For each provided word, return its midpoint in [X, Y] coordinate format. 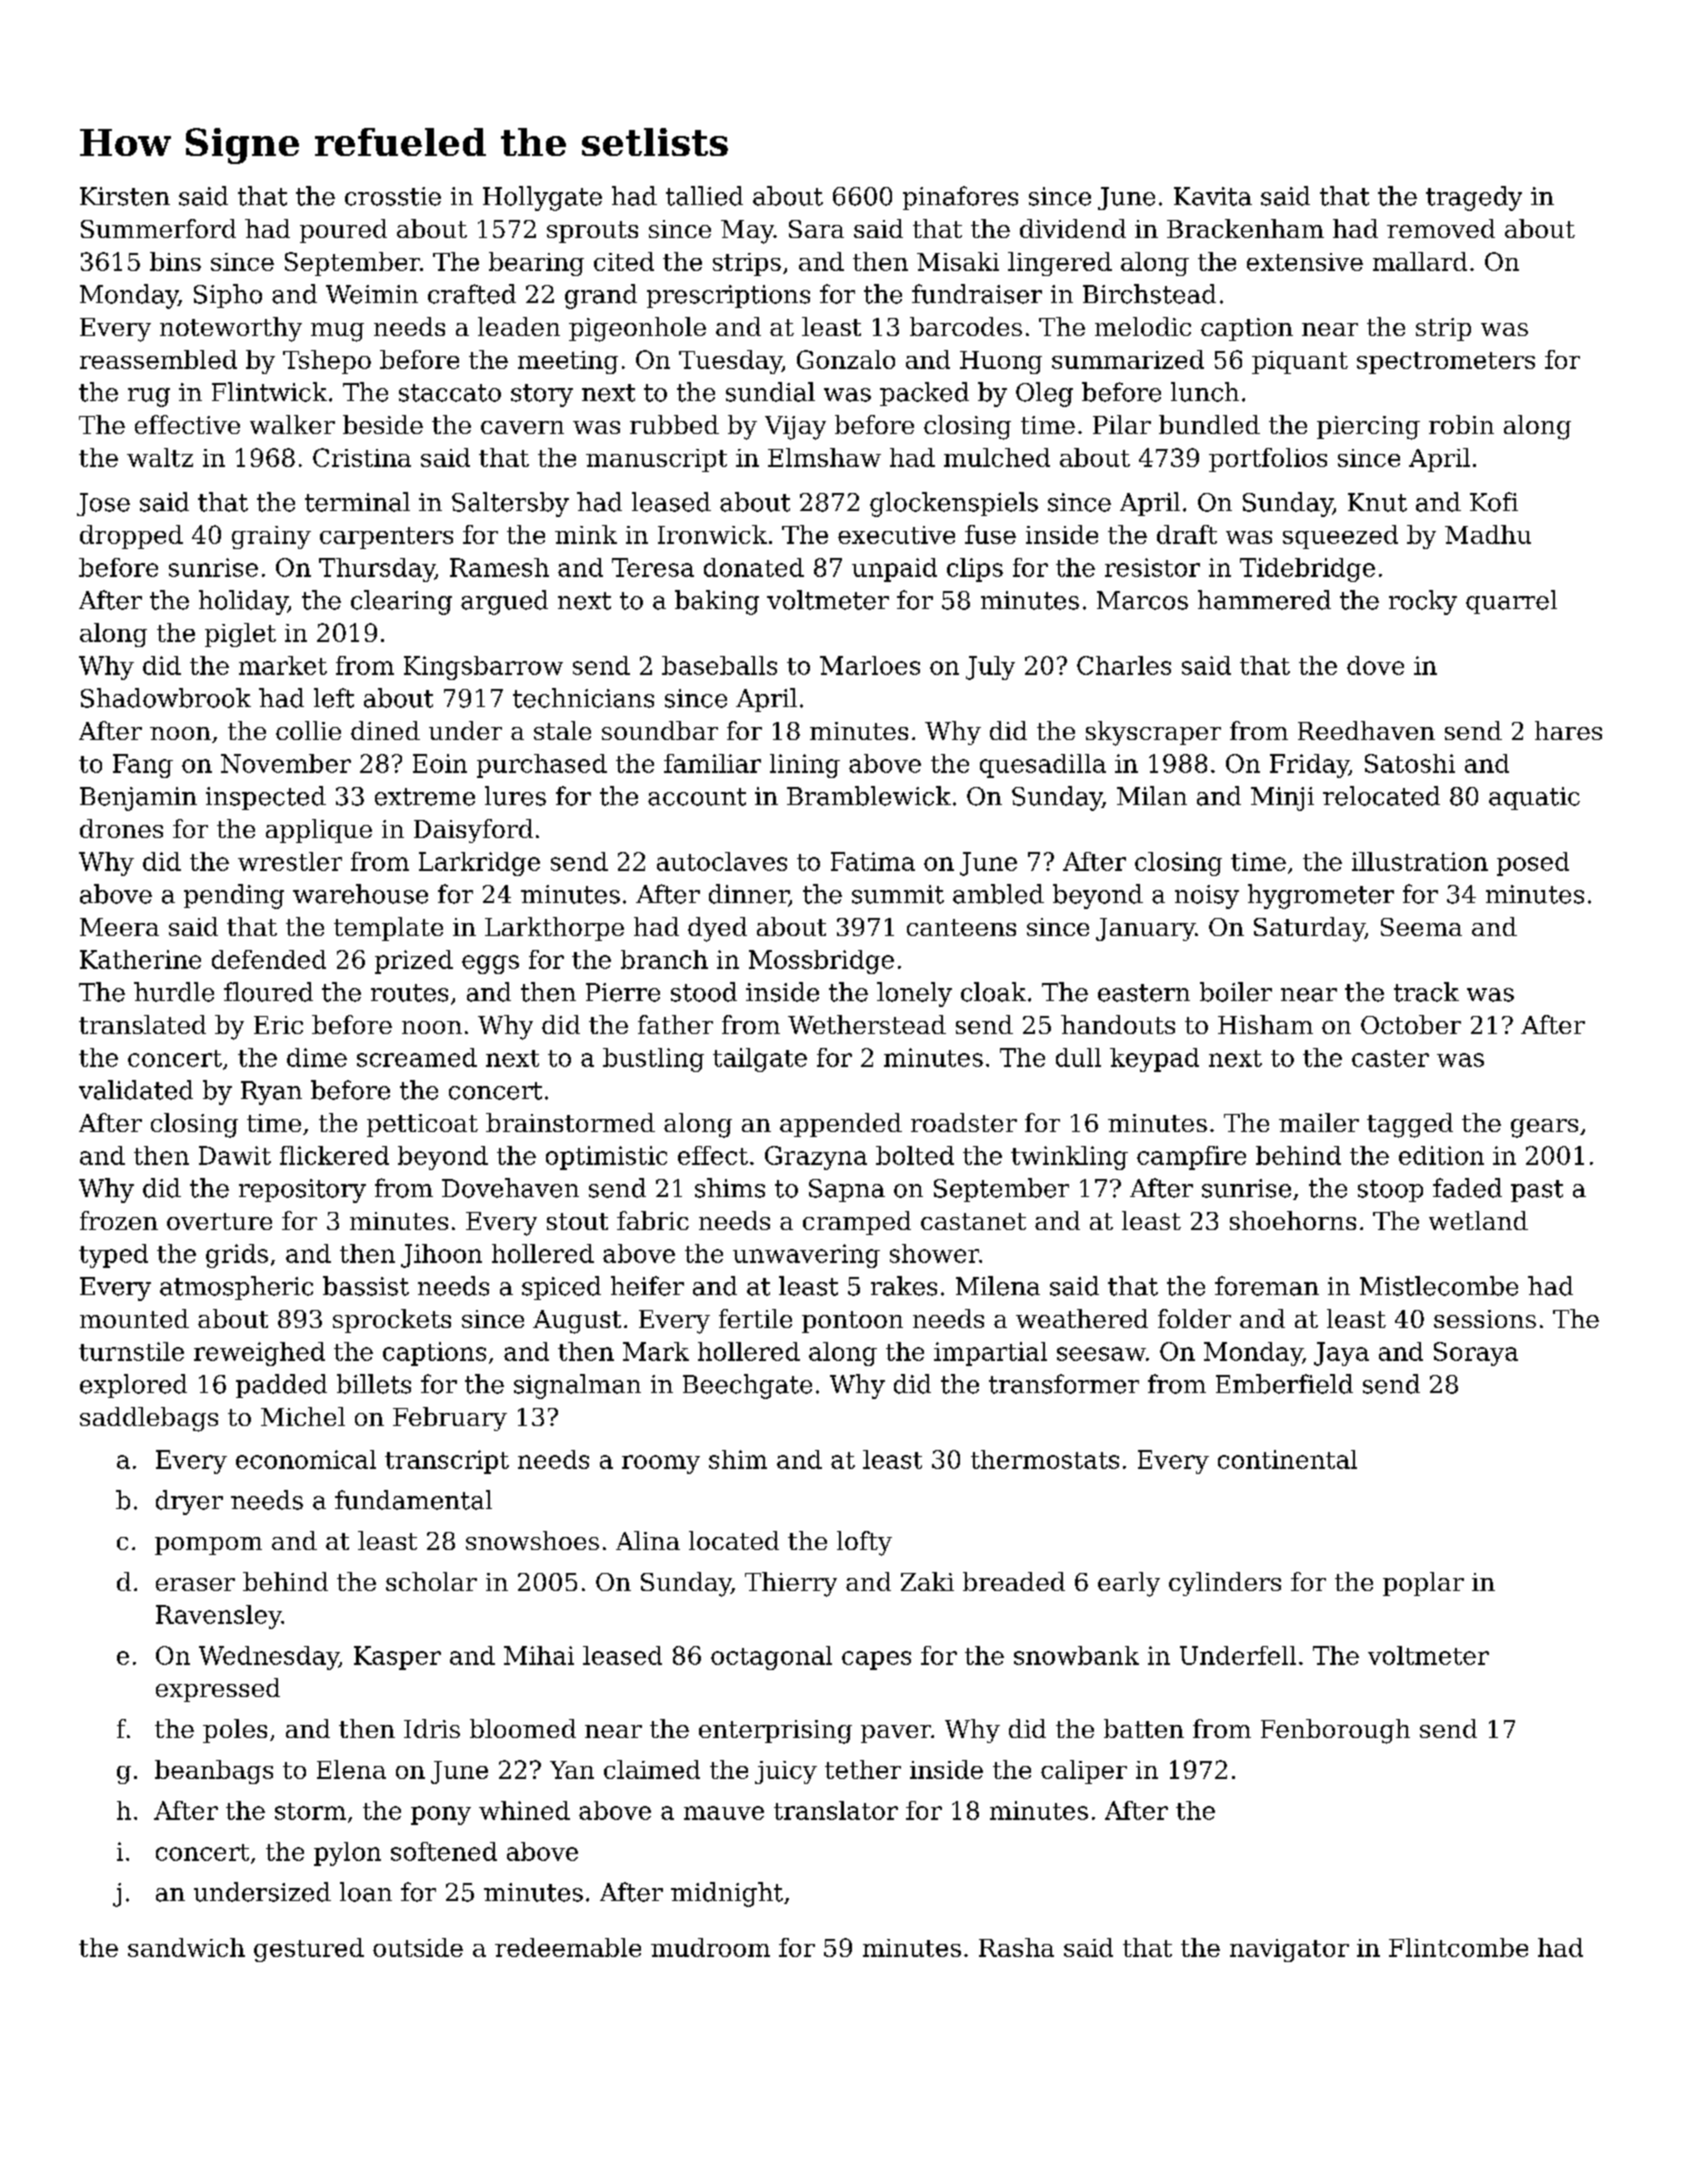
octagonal [771, 1658]
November [286, 763]
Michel [303, 1416]
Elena [351, 1769]
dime [317, 1057]
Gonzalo [846, 359]
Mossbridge [821, 962]
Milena [998, 1286]
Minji [1282, 799]
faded [1467, 1188]
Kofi [1494, 502]
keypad [1154, 1060]
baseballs [719, 665]
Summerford [158, 228]
